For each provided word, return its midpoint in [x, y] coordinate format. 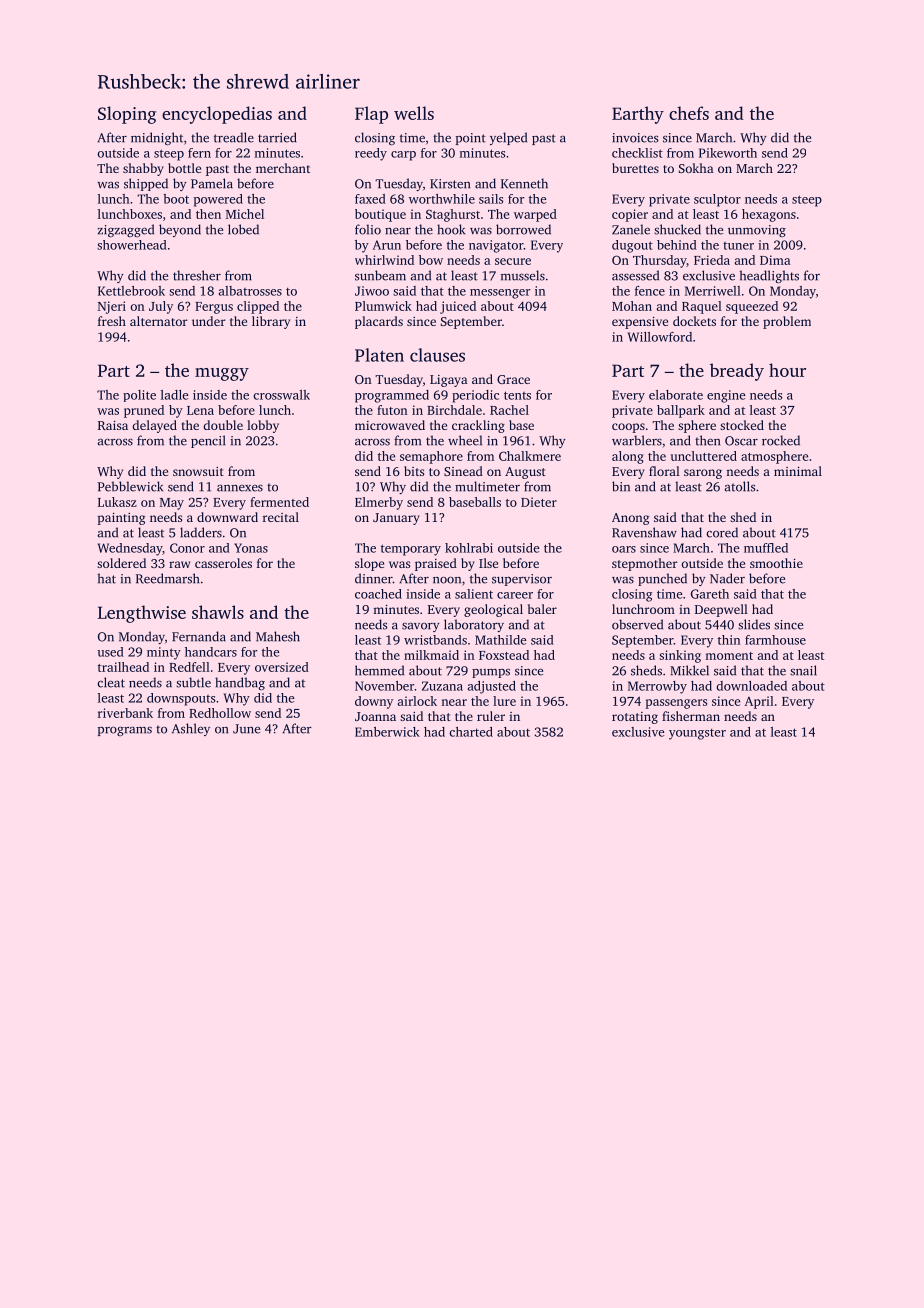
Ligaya [449, 381]
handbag [240, 683]
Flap [371, 115]
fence [650, 291]
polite [139, 396]
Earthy [638, 115]
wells [414, 113]
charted [471, 732]
